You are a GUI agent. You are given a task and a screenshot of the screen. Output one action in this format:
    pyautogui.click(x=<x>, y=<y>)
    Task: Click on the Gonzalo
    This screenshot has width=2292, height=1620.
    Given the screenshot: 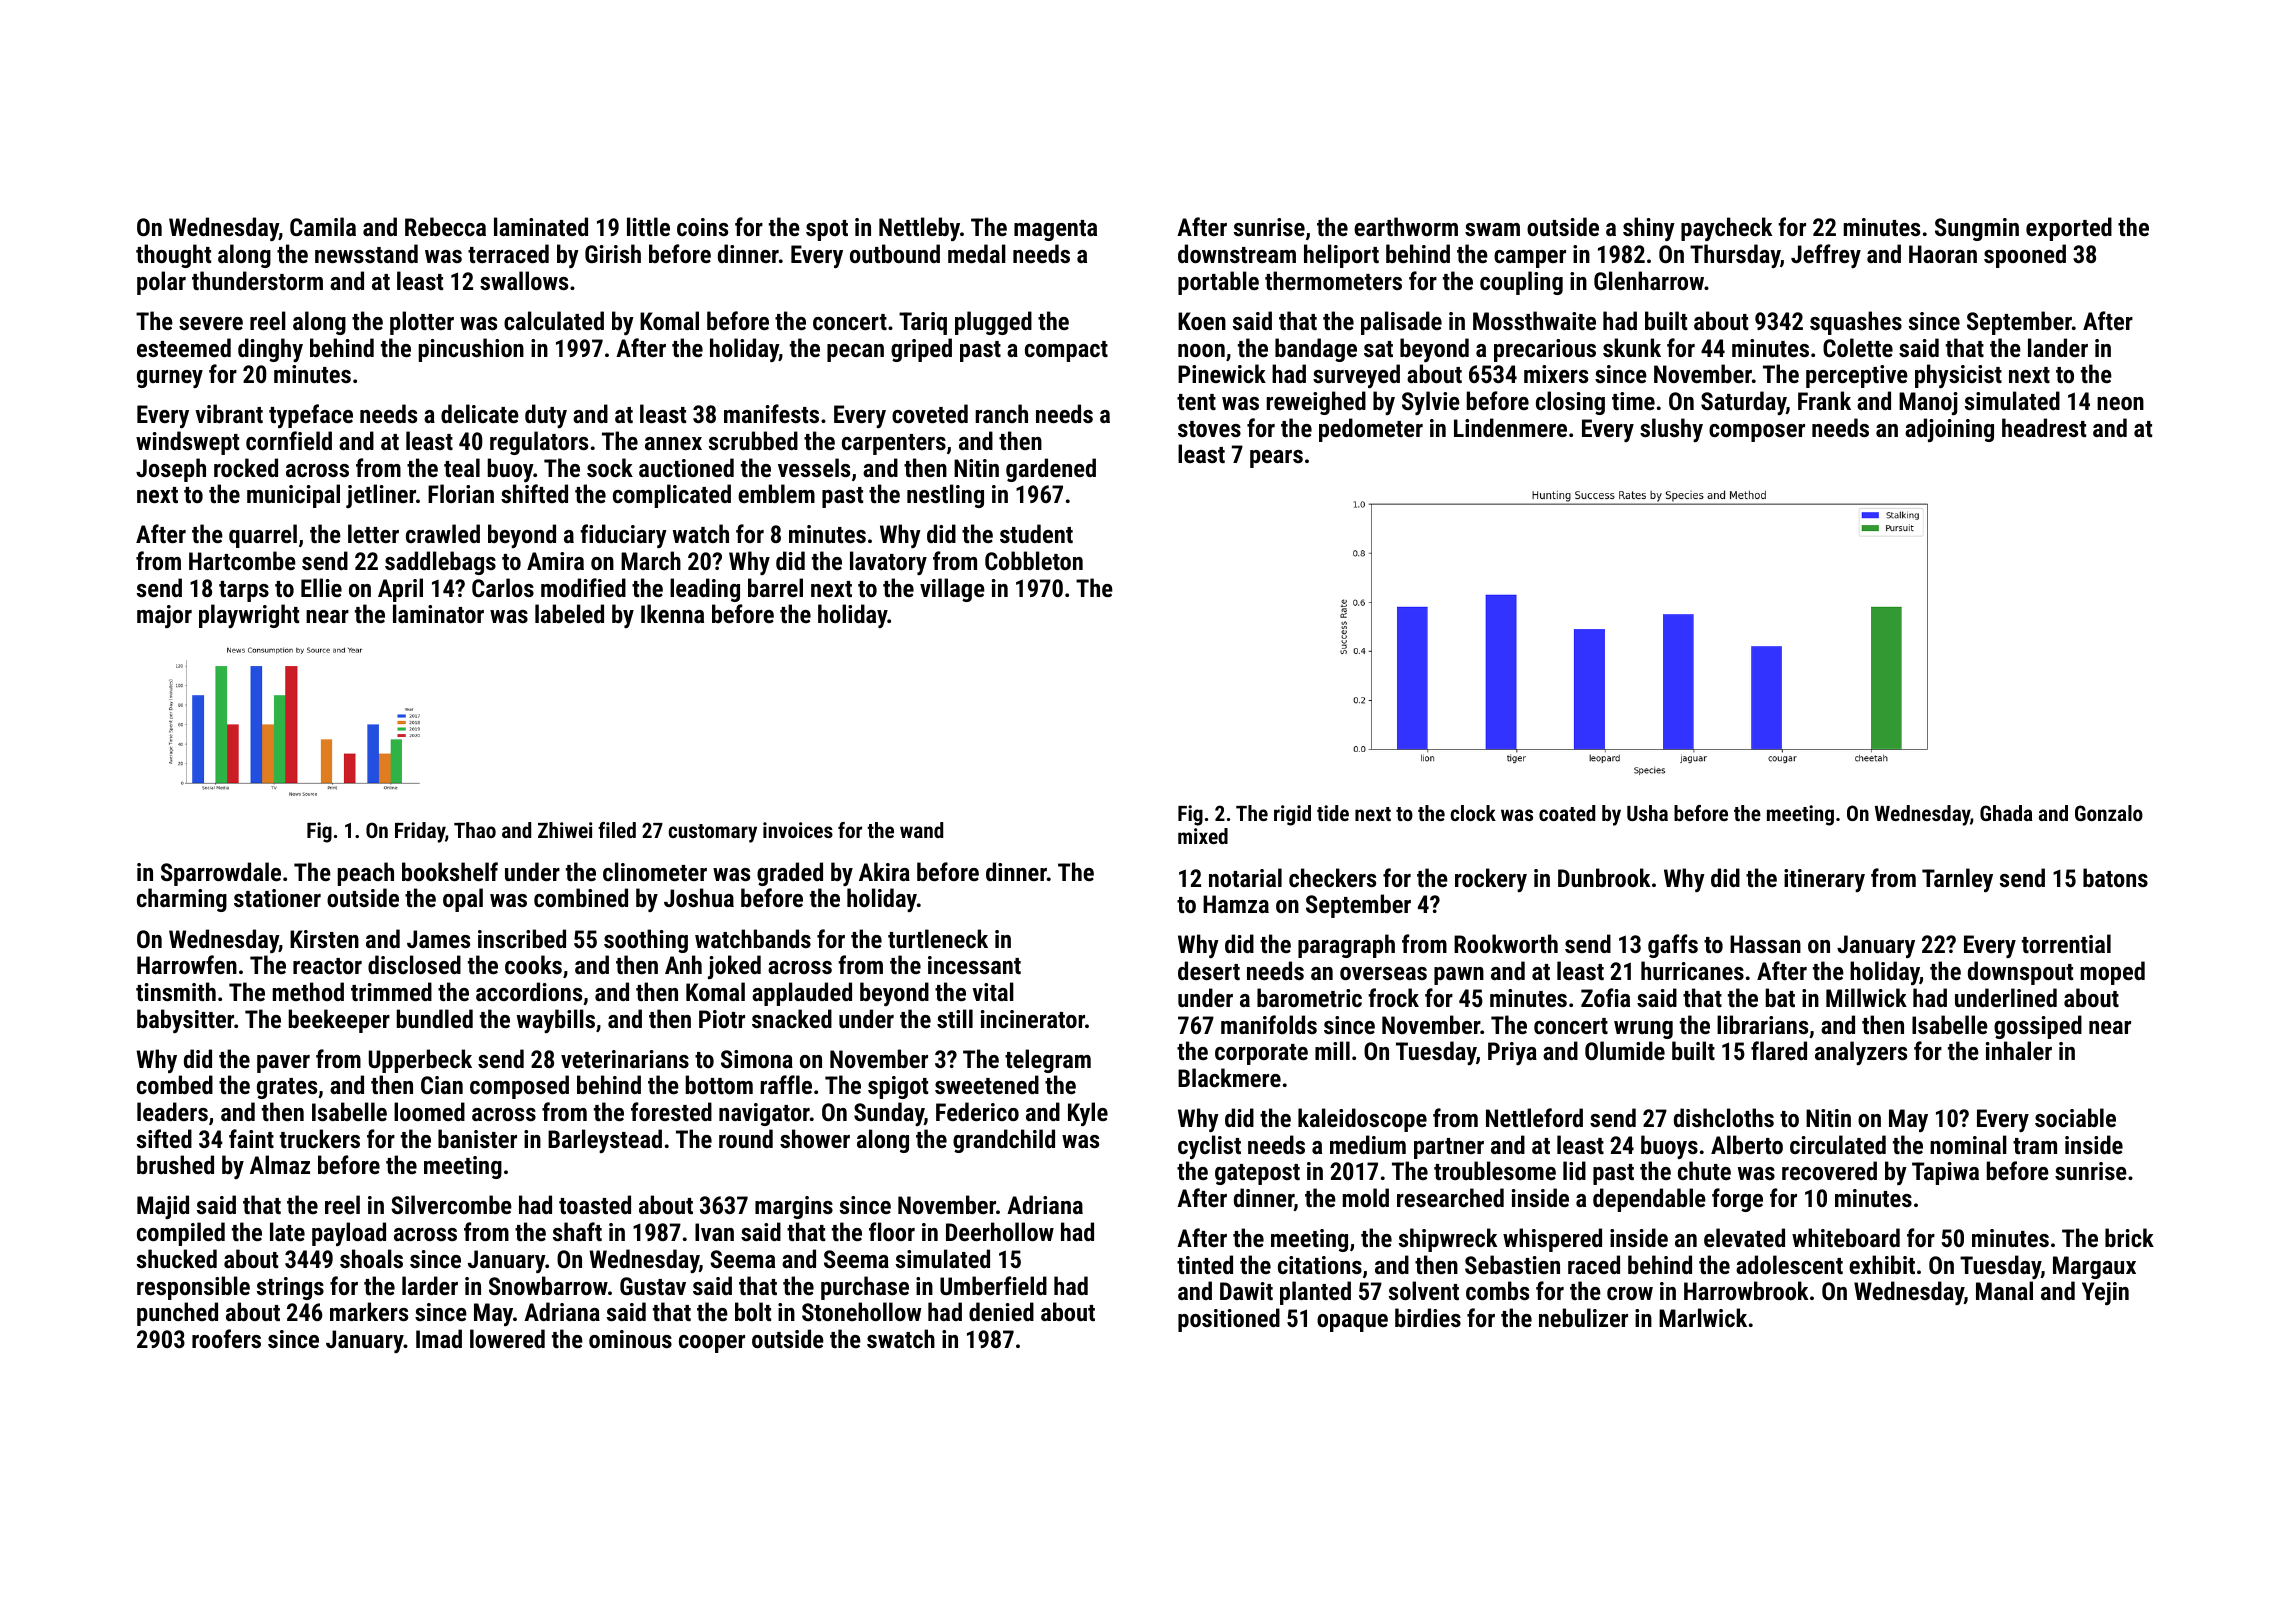 What is the action you would take?
    pyautogui.click(x=2109, y=813)
